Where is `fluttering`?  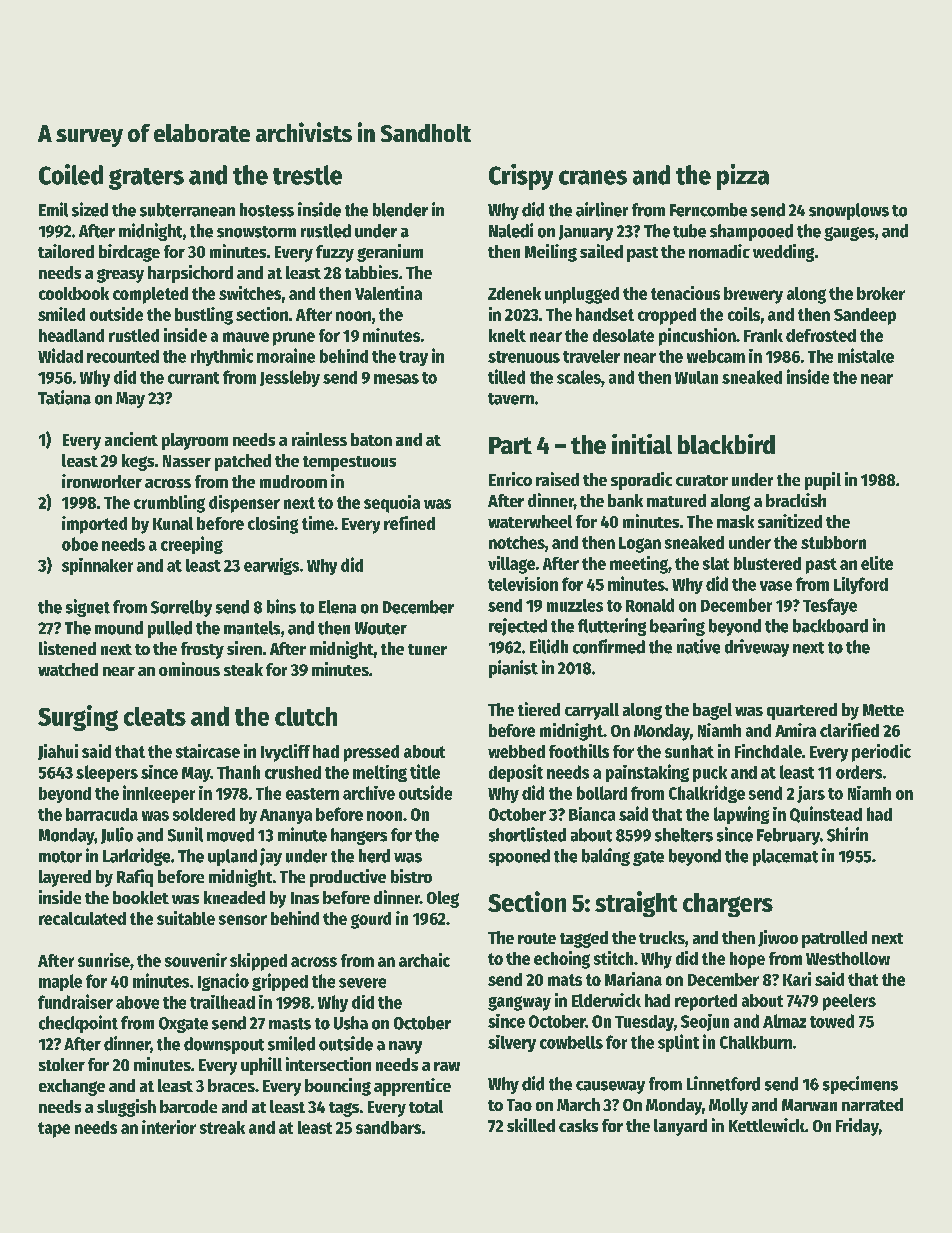 fluttering is located at coordinates (612, 627).
